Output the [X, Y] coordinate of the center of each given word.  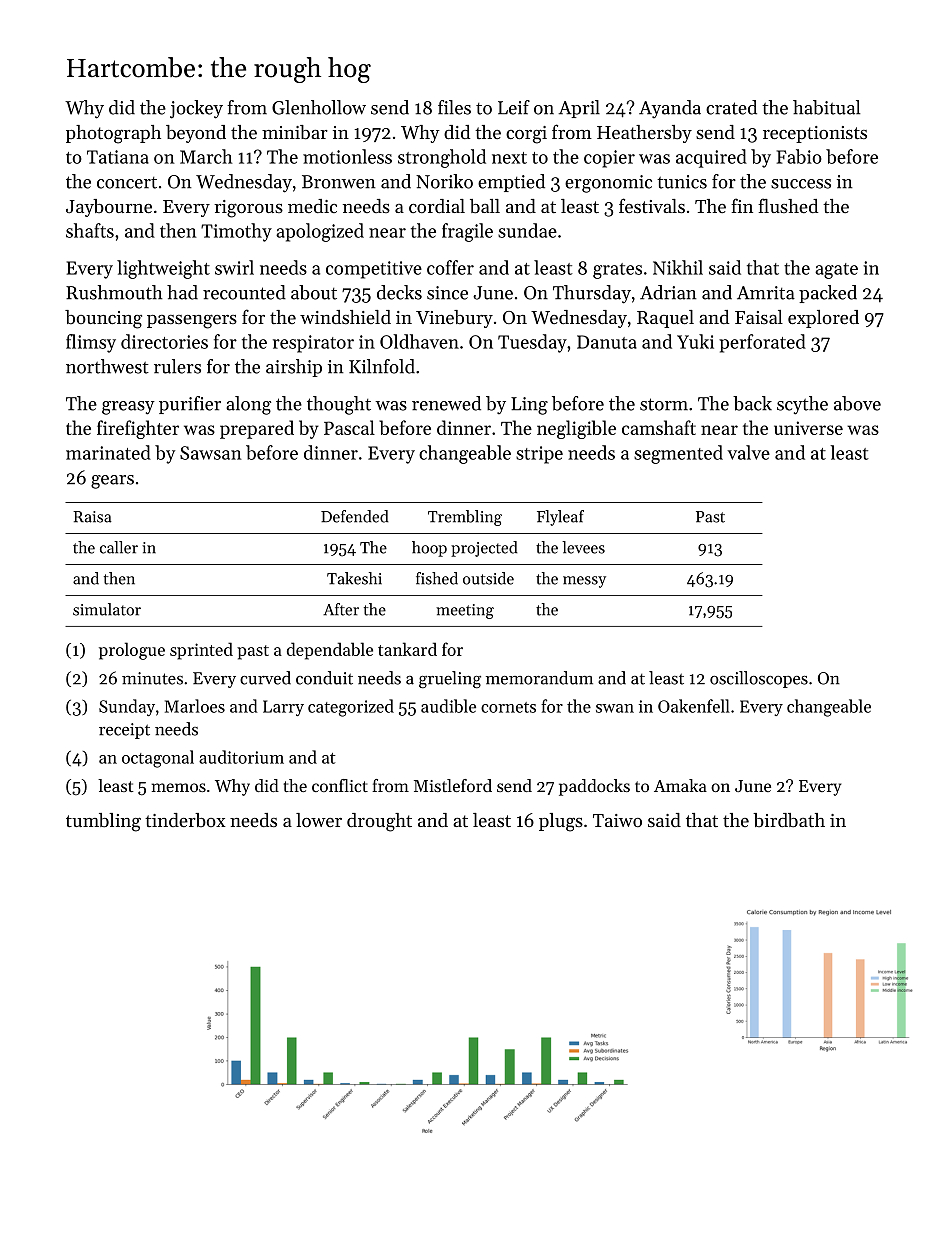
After [341, 609]
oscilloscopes [759, 679]
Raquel [665, 319]
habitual [826, 107]
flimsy [91, 343]
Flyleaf [560, 518]
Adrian [668, 292]
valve [748, 452]
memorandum [539, 678]
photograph [113, 134]
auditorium [241, 757]
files [454, 107]
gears [112, 482]
